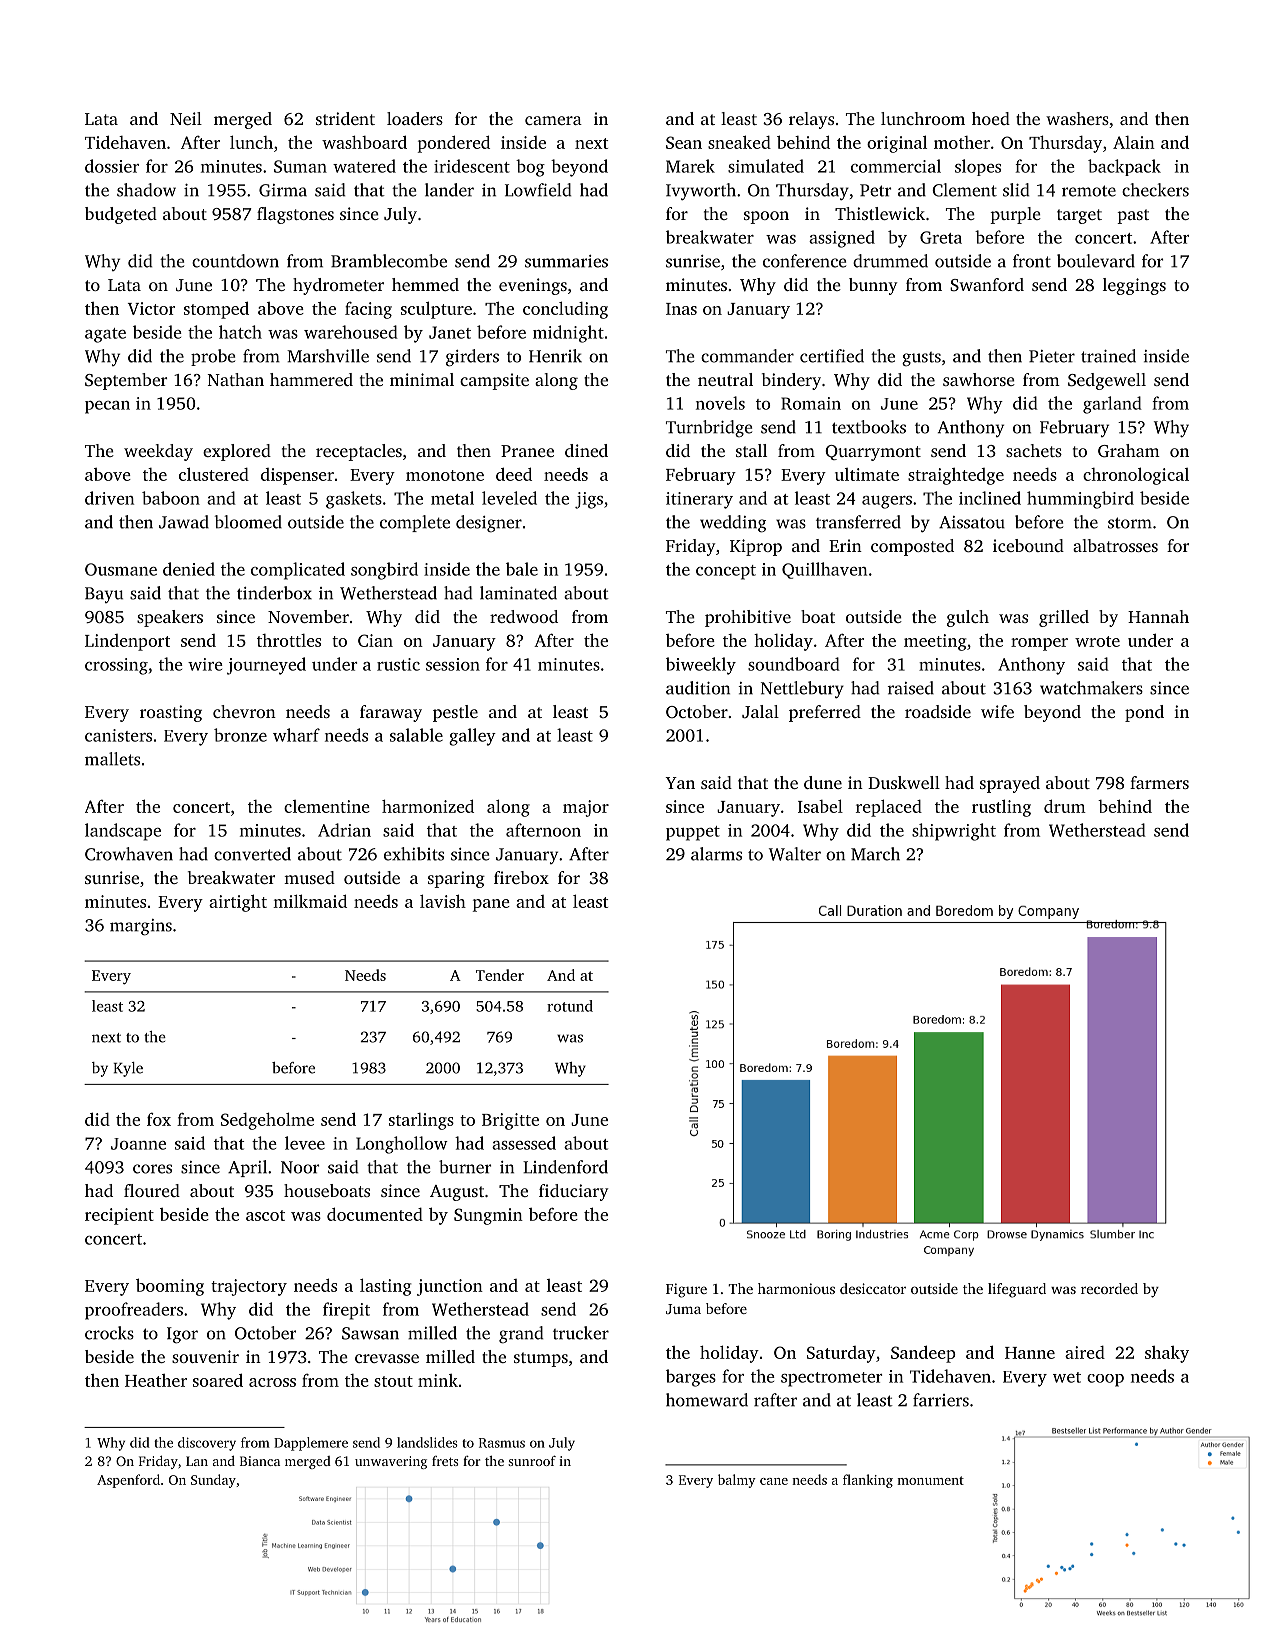 This screenshot has height=1649, width=1274. Describe the element at coordinates (991, 118) in the screenshot. I see `hoed` at that location.
